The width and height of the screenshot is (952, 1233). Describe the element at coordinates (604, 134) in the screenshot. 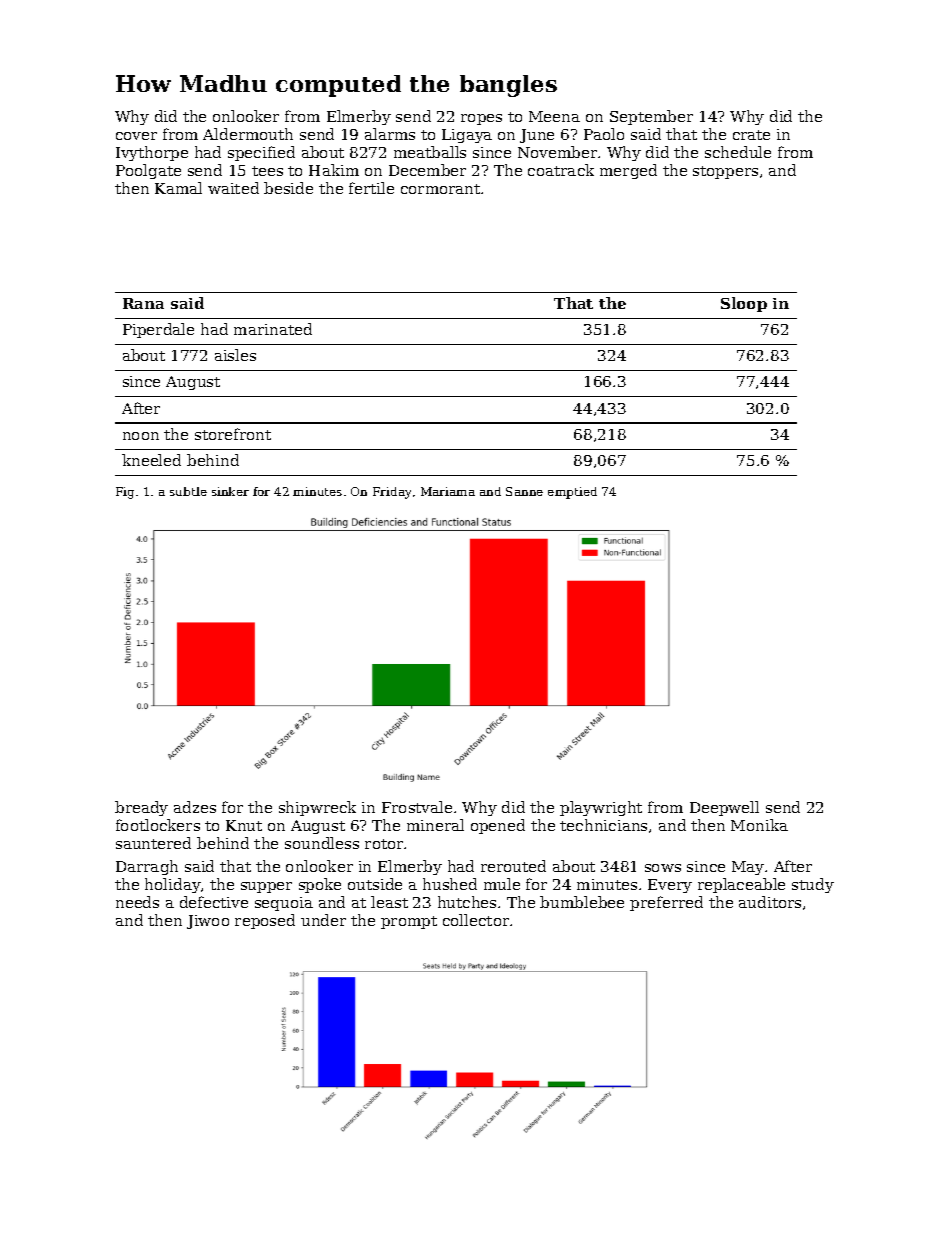

I see `Paolo` at that location.
